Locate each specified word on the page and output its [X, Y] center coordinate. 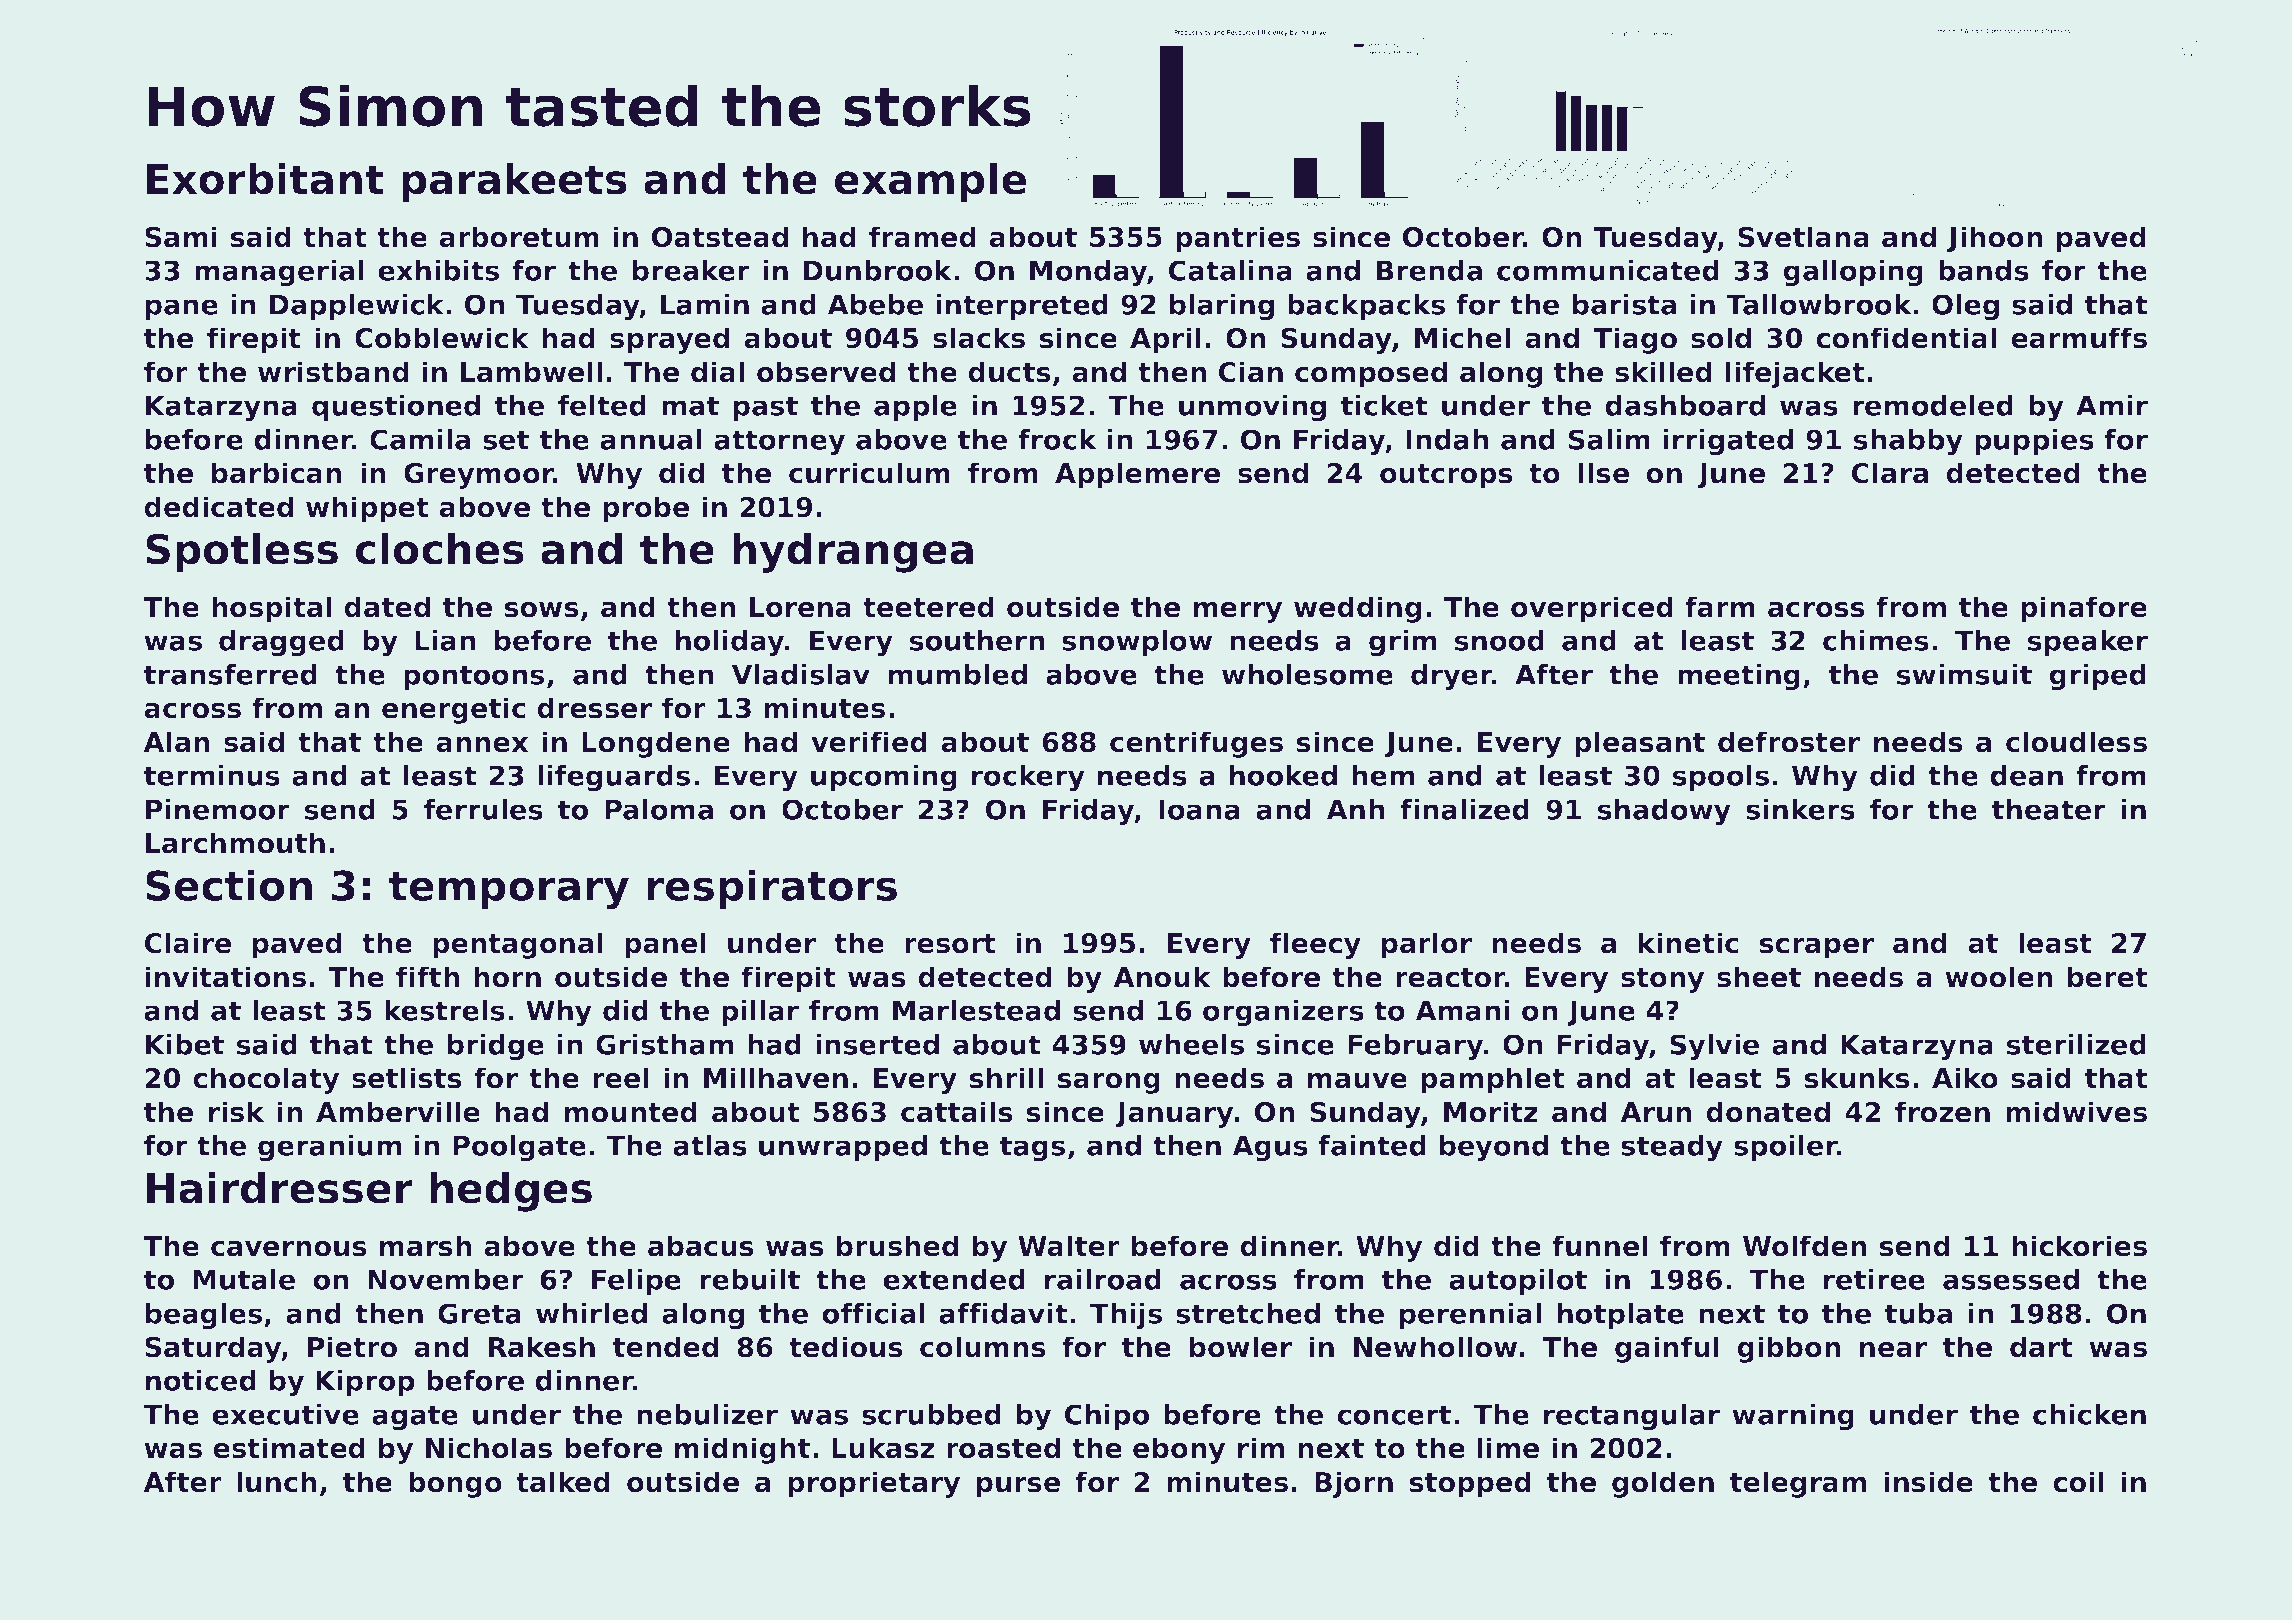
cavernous [289, 1249]
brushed [897, 1246]
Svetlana [1803, 237]
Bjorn [1354, 1484]
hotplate [1621, 1316]
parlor [1427, 945]
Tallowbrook [1819, 304]
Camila [420, 439]
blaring [1222, 307]
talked [563, 1482]
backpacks [1366, 307]
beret [2108, 977]
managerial [279, 273]
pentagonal [518, 945]
